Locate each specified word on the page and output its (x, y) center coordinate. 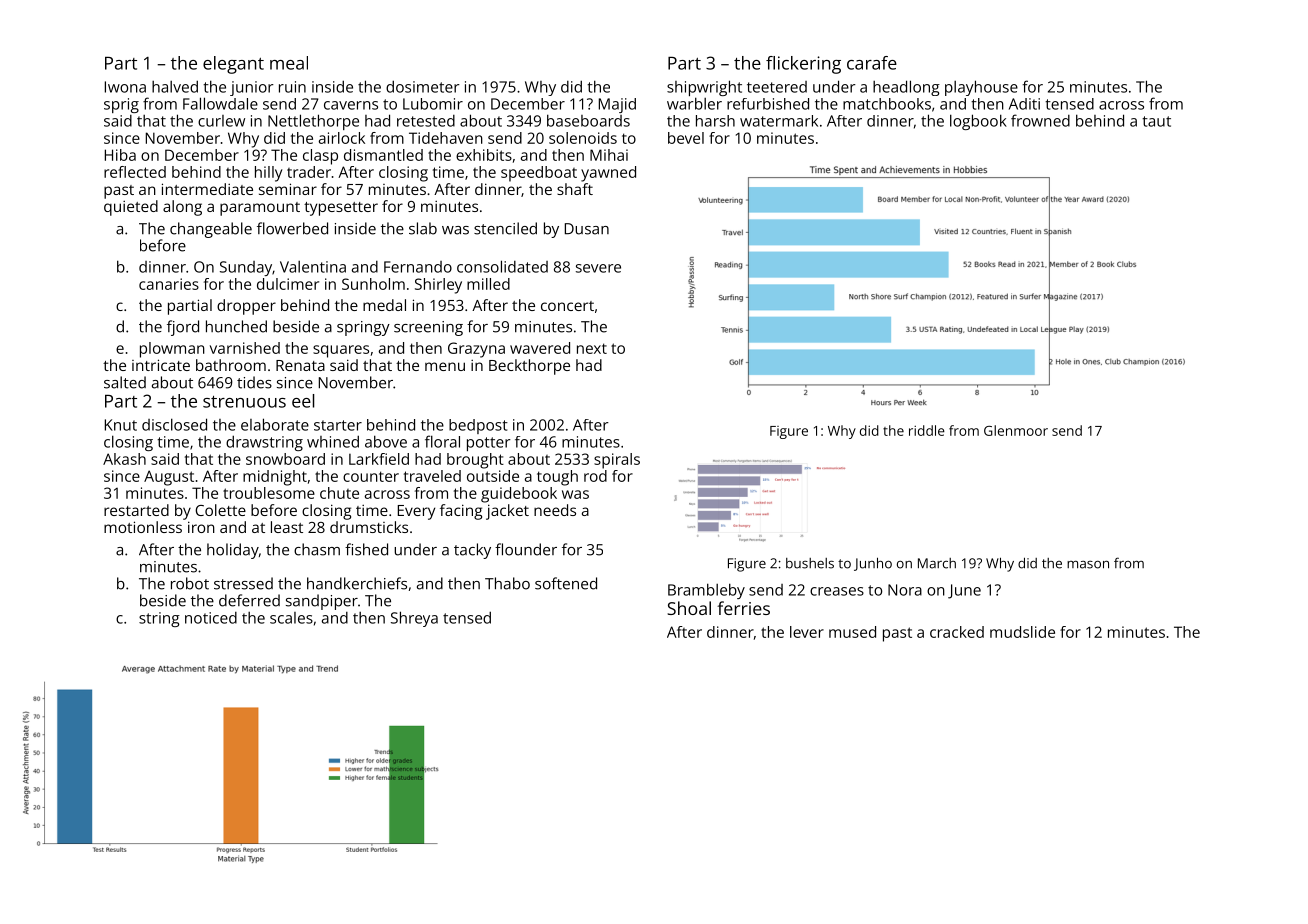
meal (289, 63)
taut (1156, 121)
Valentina (313, 267)
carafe (872, 63)
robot (190, 583)
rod (595, 476)
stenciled (505, 228)
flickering (803, 65)
